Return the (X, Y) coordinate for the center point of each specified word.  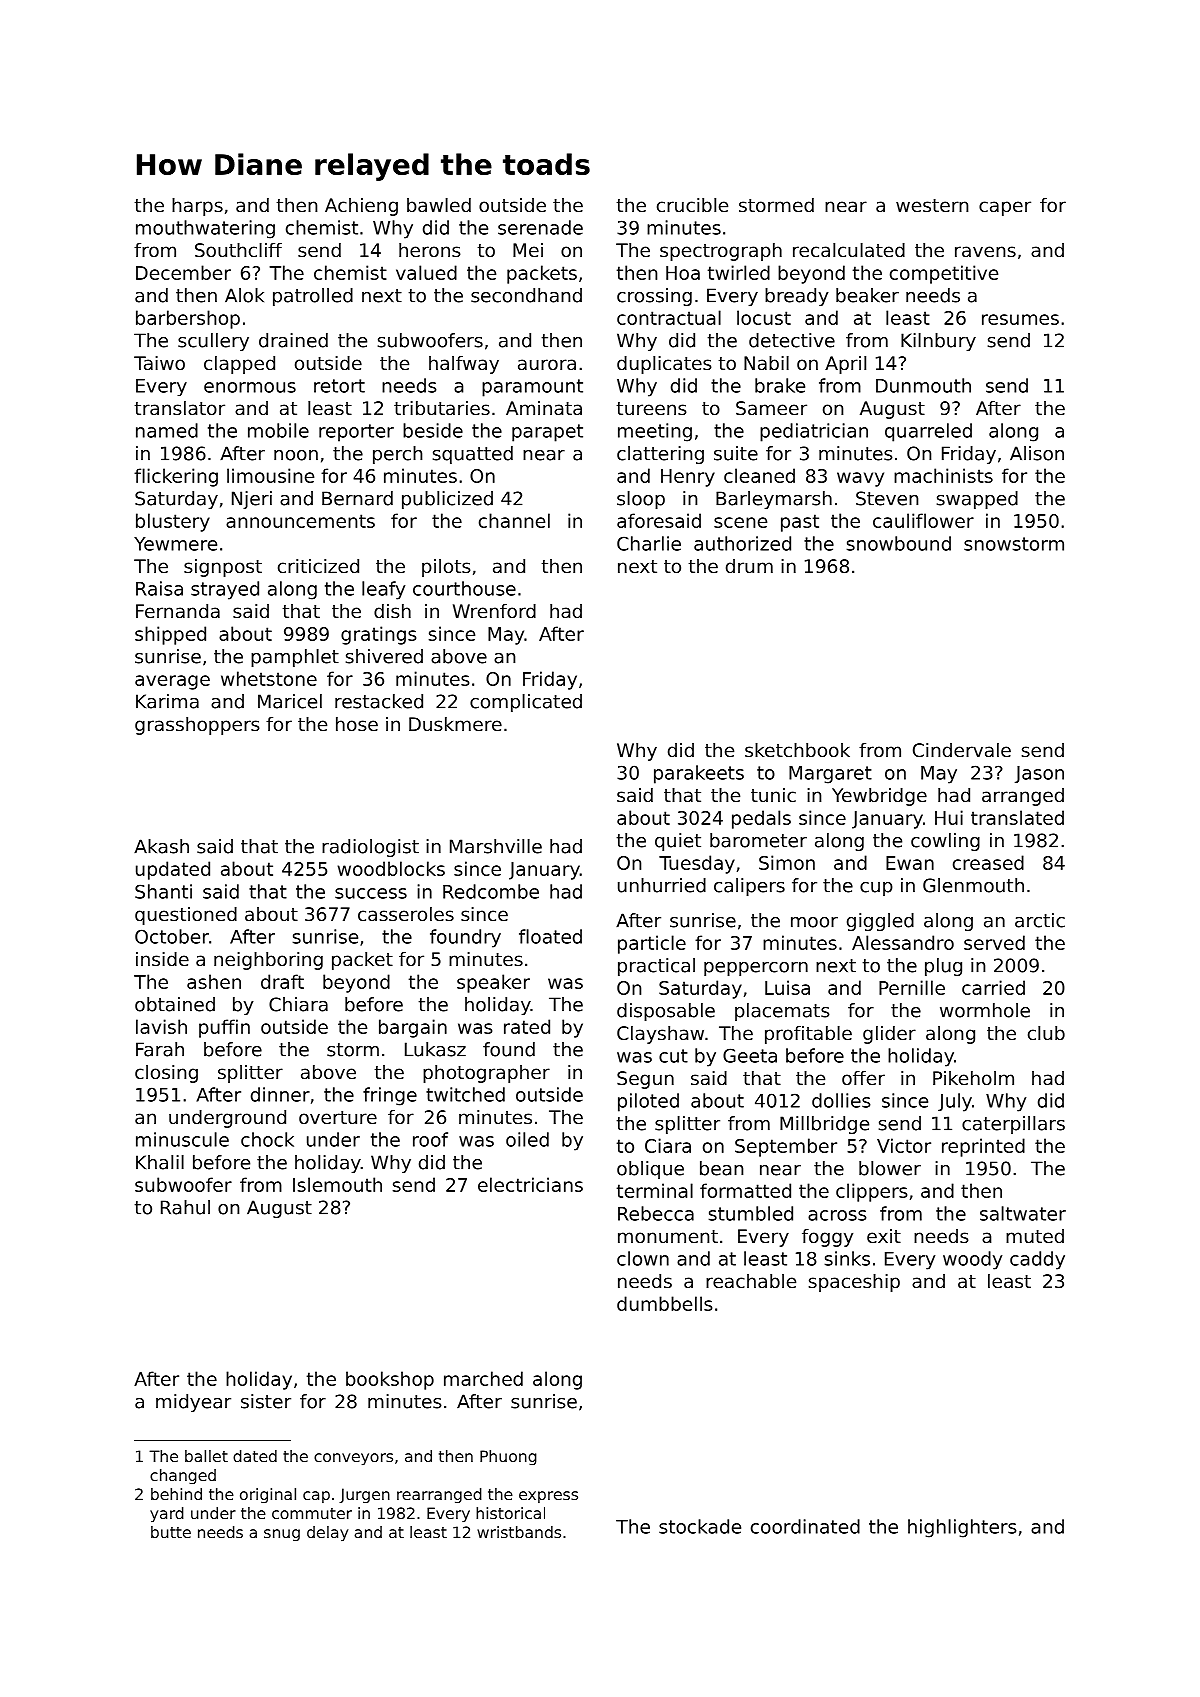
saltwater (1023, 1213)
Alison (1037, 453)
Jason (1039, 774)
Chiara (298, 1004)
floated (550, 936)
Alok (244, 295)
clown (643, 1258)
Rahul (185, 1207)
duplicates (664, 365)
